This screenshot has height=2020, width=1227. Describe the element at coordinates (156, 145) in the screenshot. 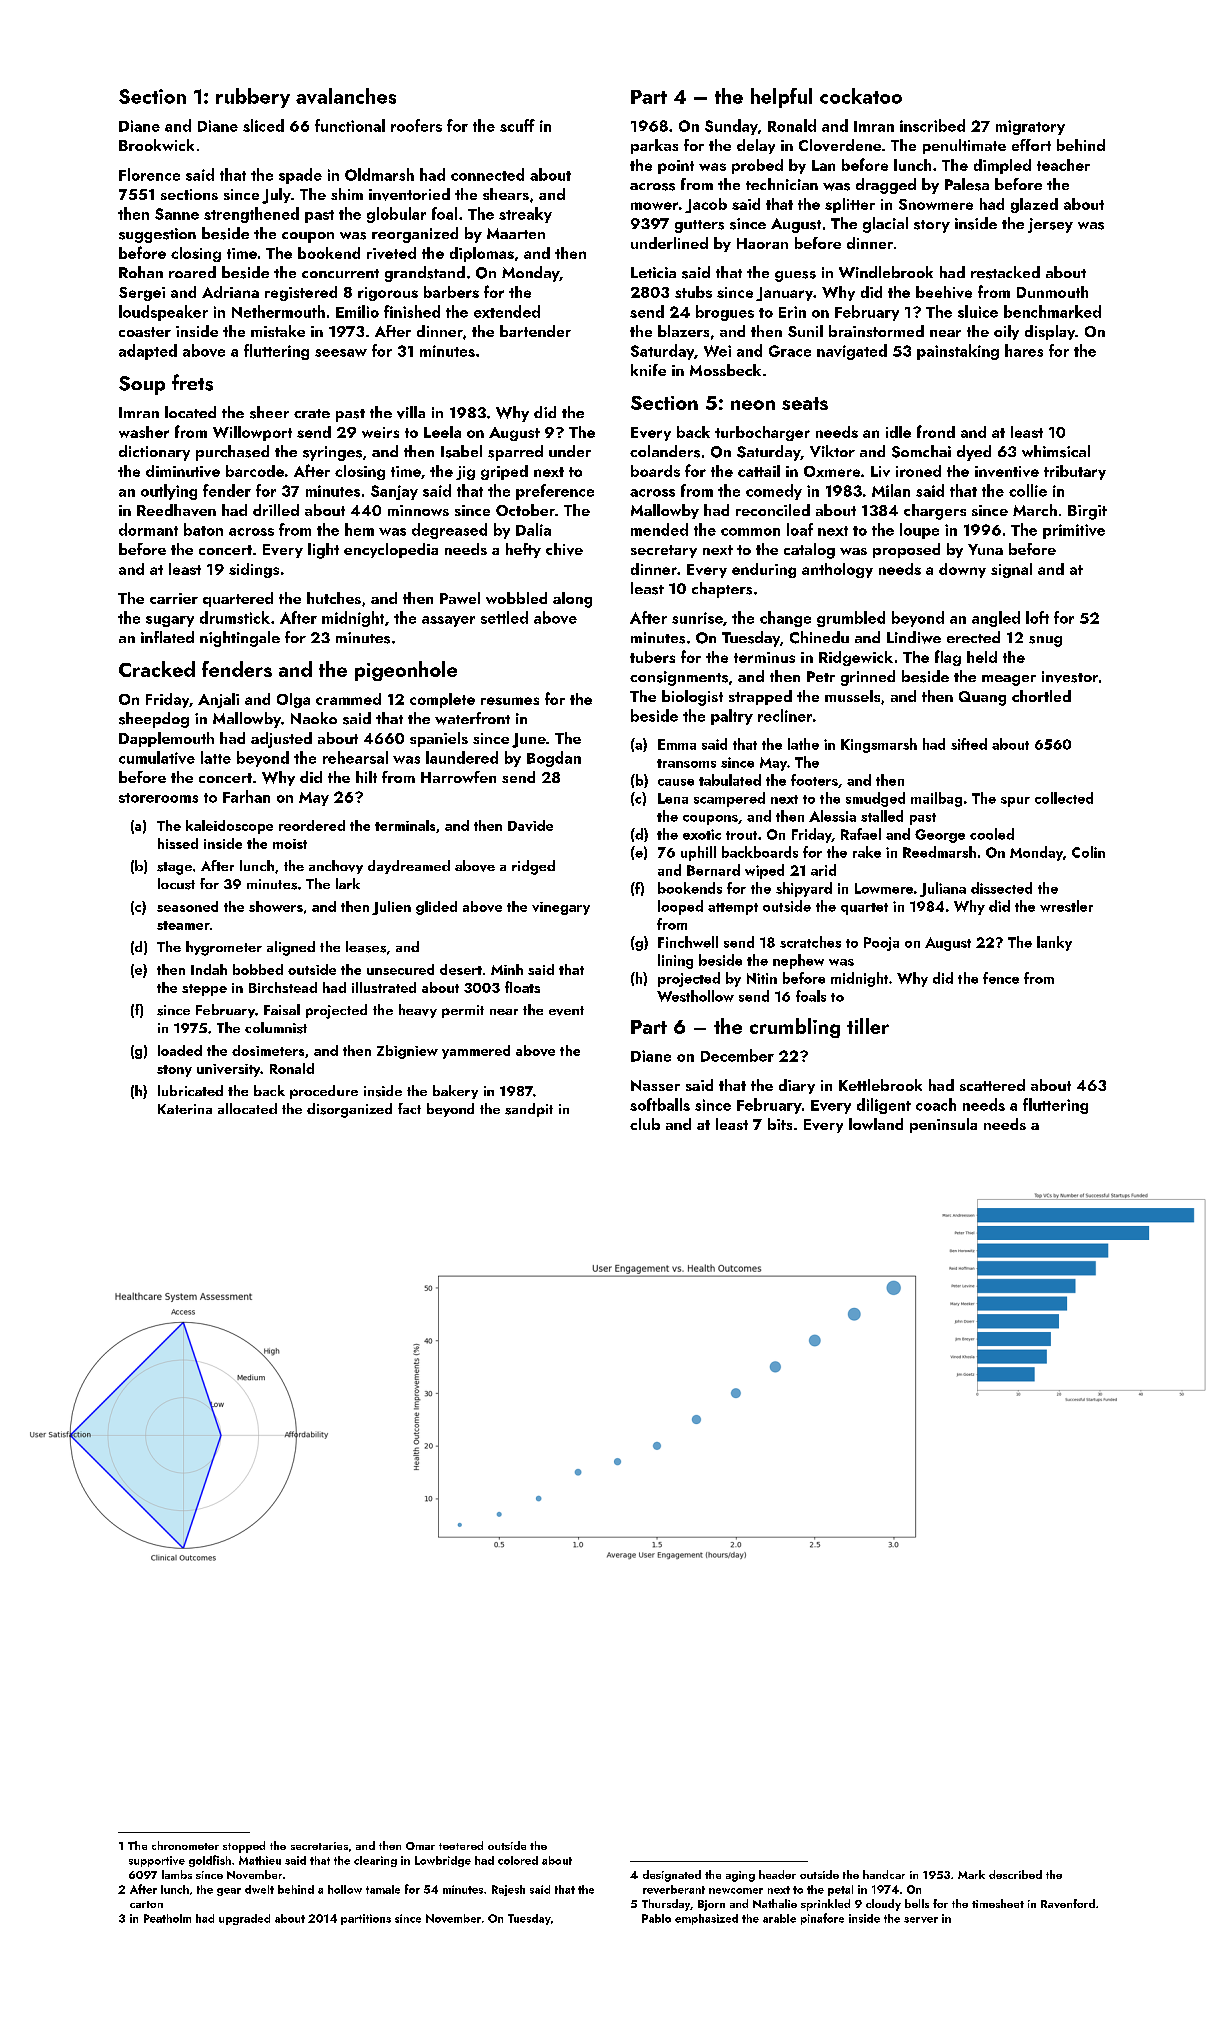

I see `Brookwick` at that location.
